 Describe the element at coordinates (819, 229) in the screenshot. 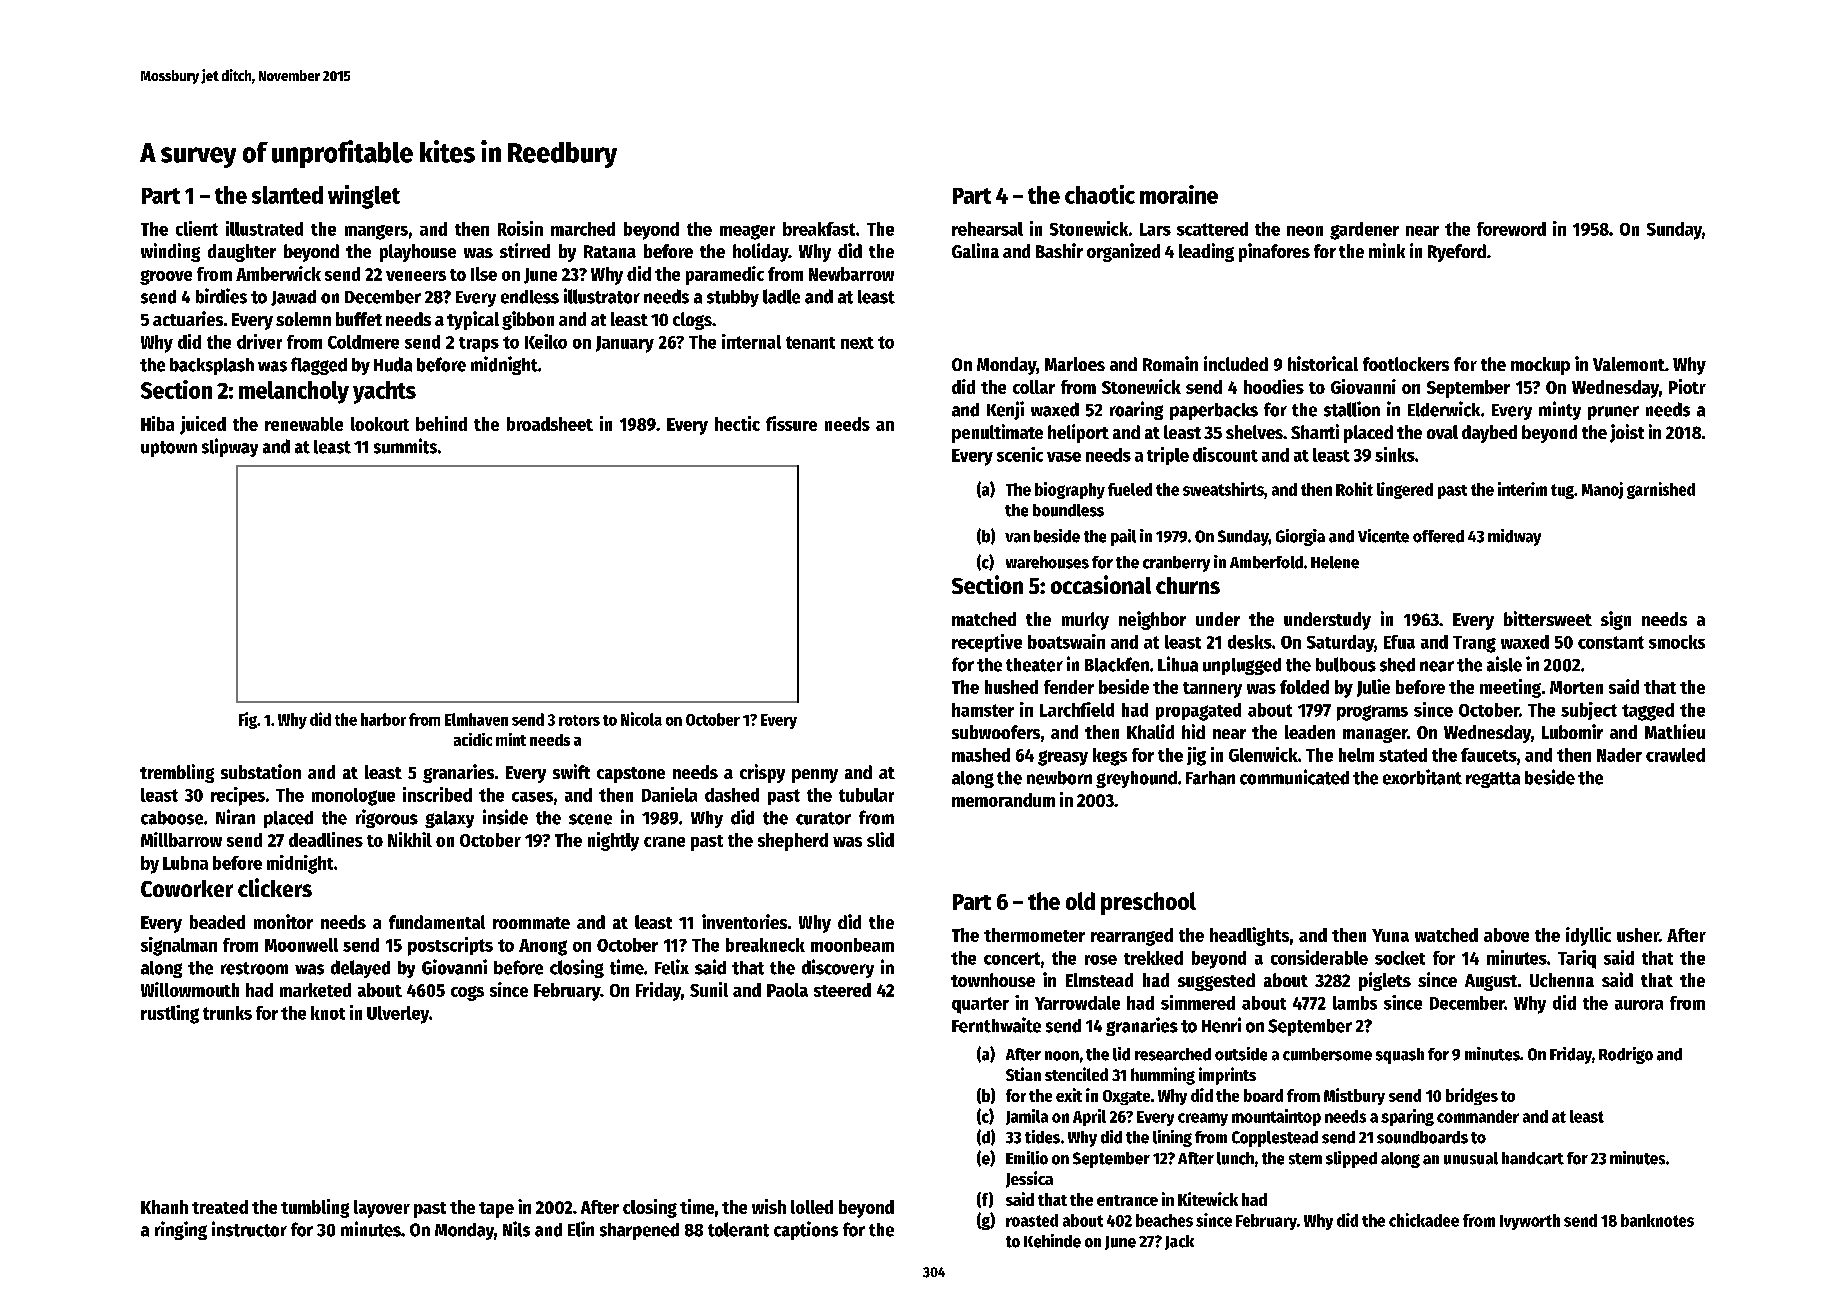

I see `breakfast` at that location.
